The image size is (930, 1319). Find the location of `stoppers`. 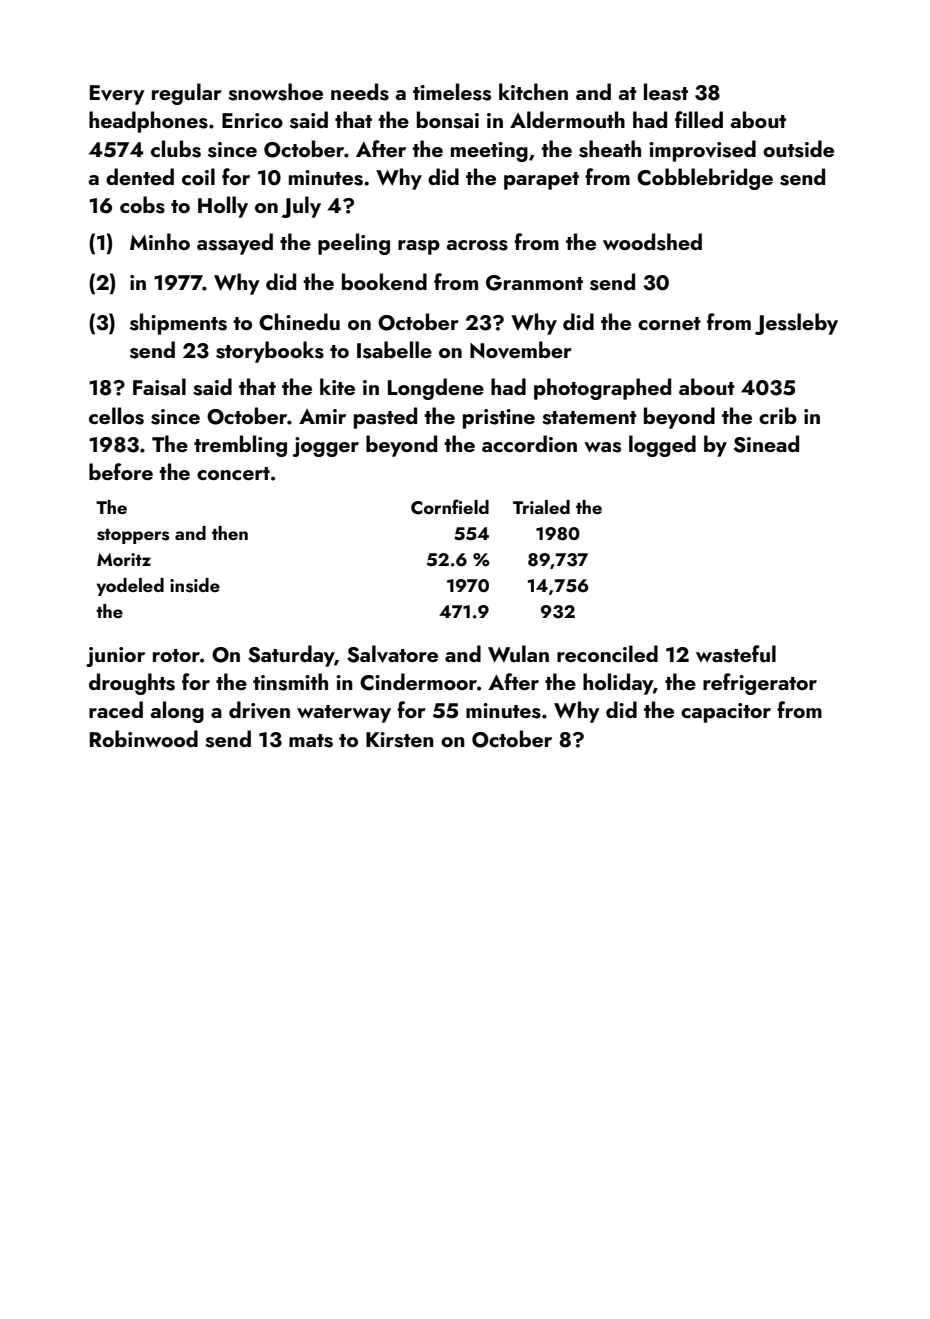

stoppers is located at coordinates (133, 536).
